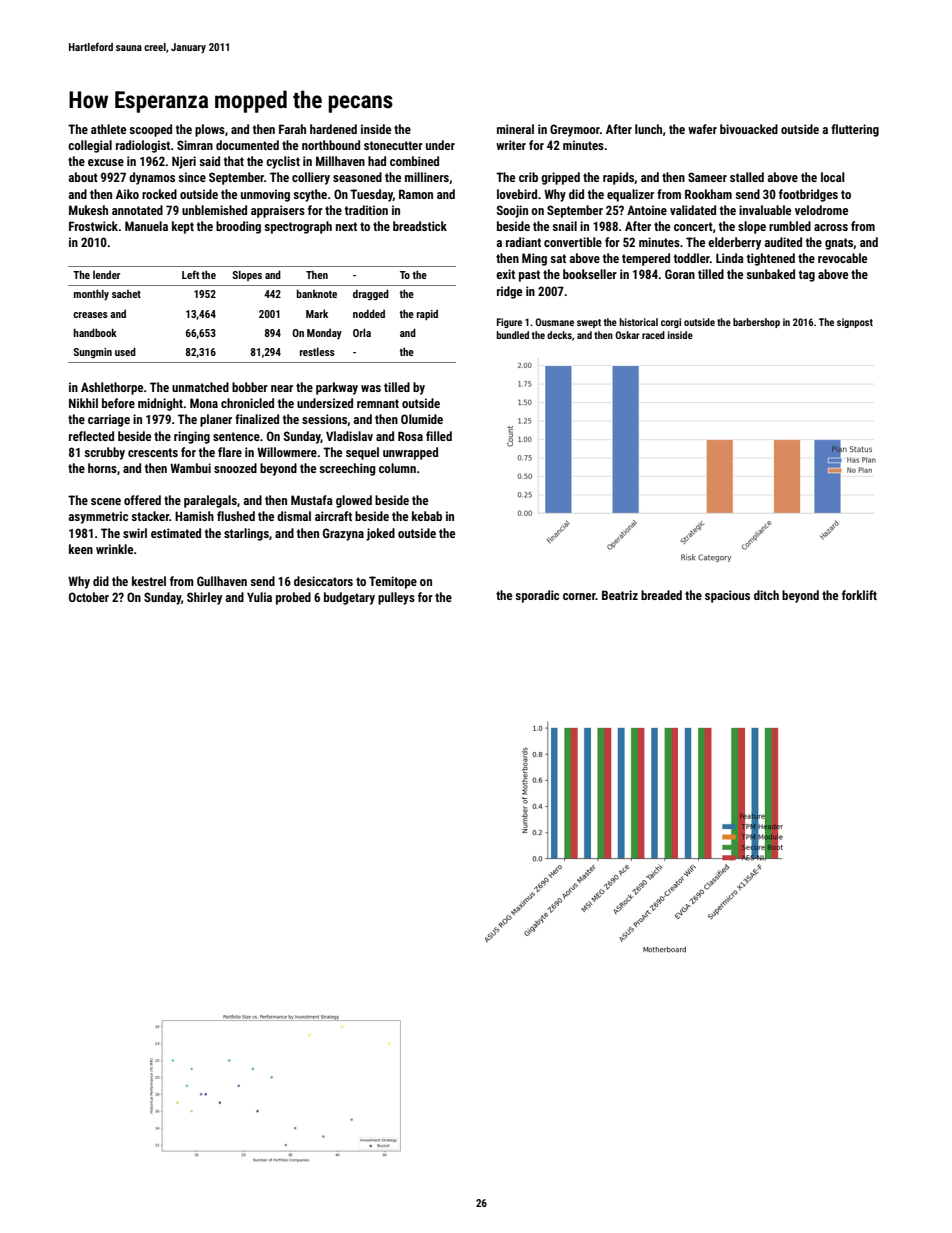  I want to click on dynamos, so click(152, 178).
